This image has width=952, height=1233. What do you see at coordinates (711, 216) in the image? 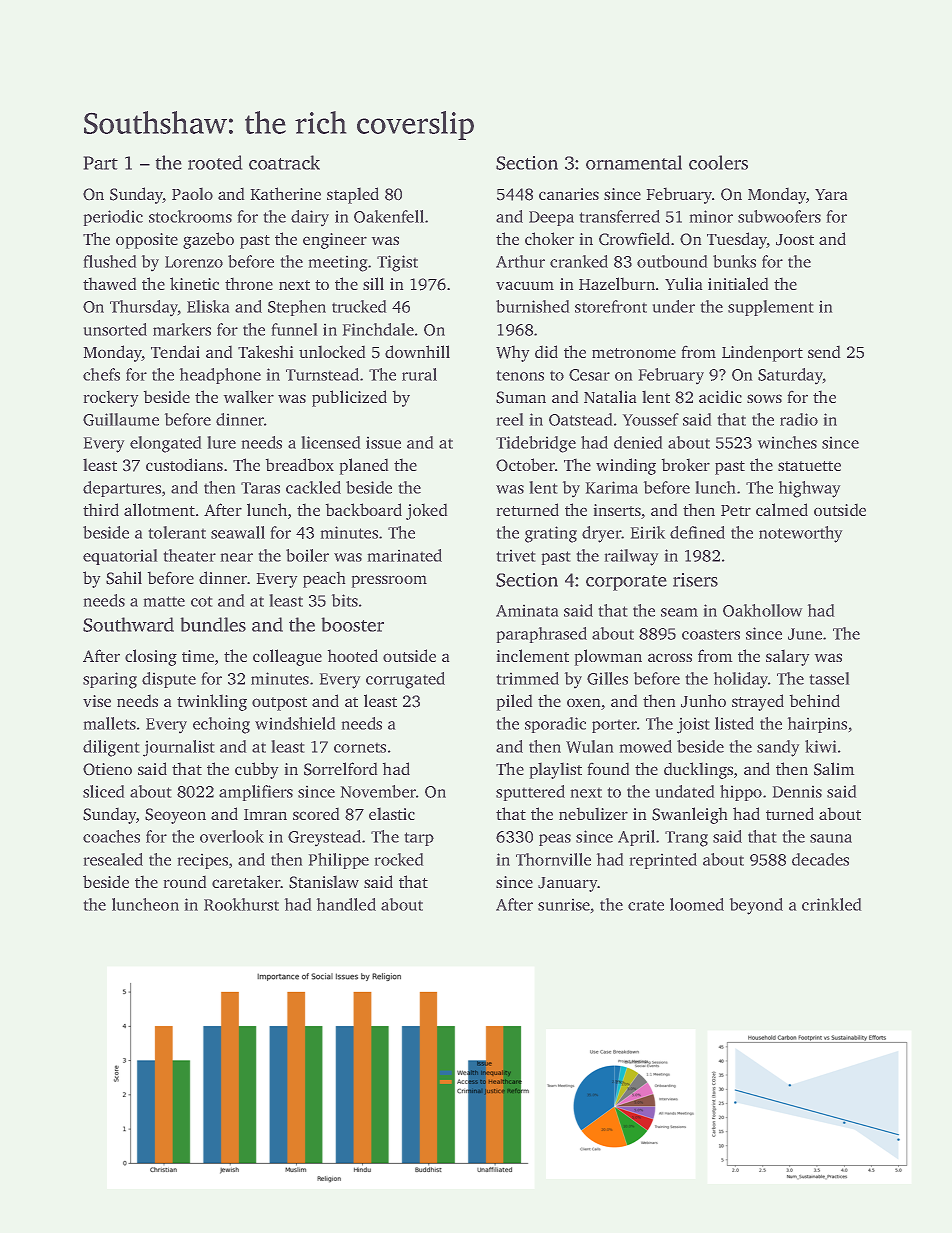
I see `minor` at bounding box center [711, 216].
